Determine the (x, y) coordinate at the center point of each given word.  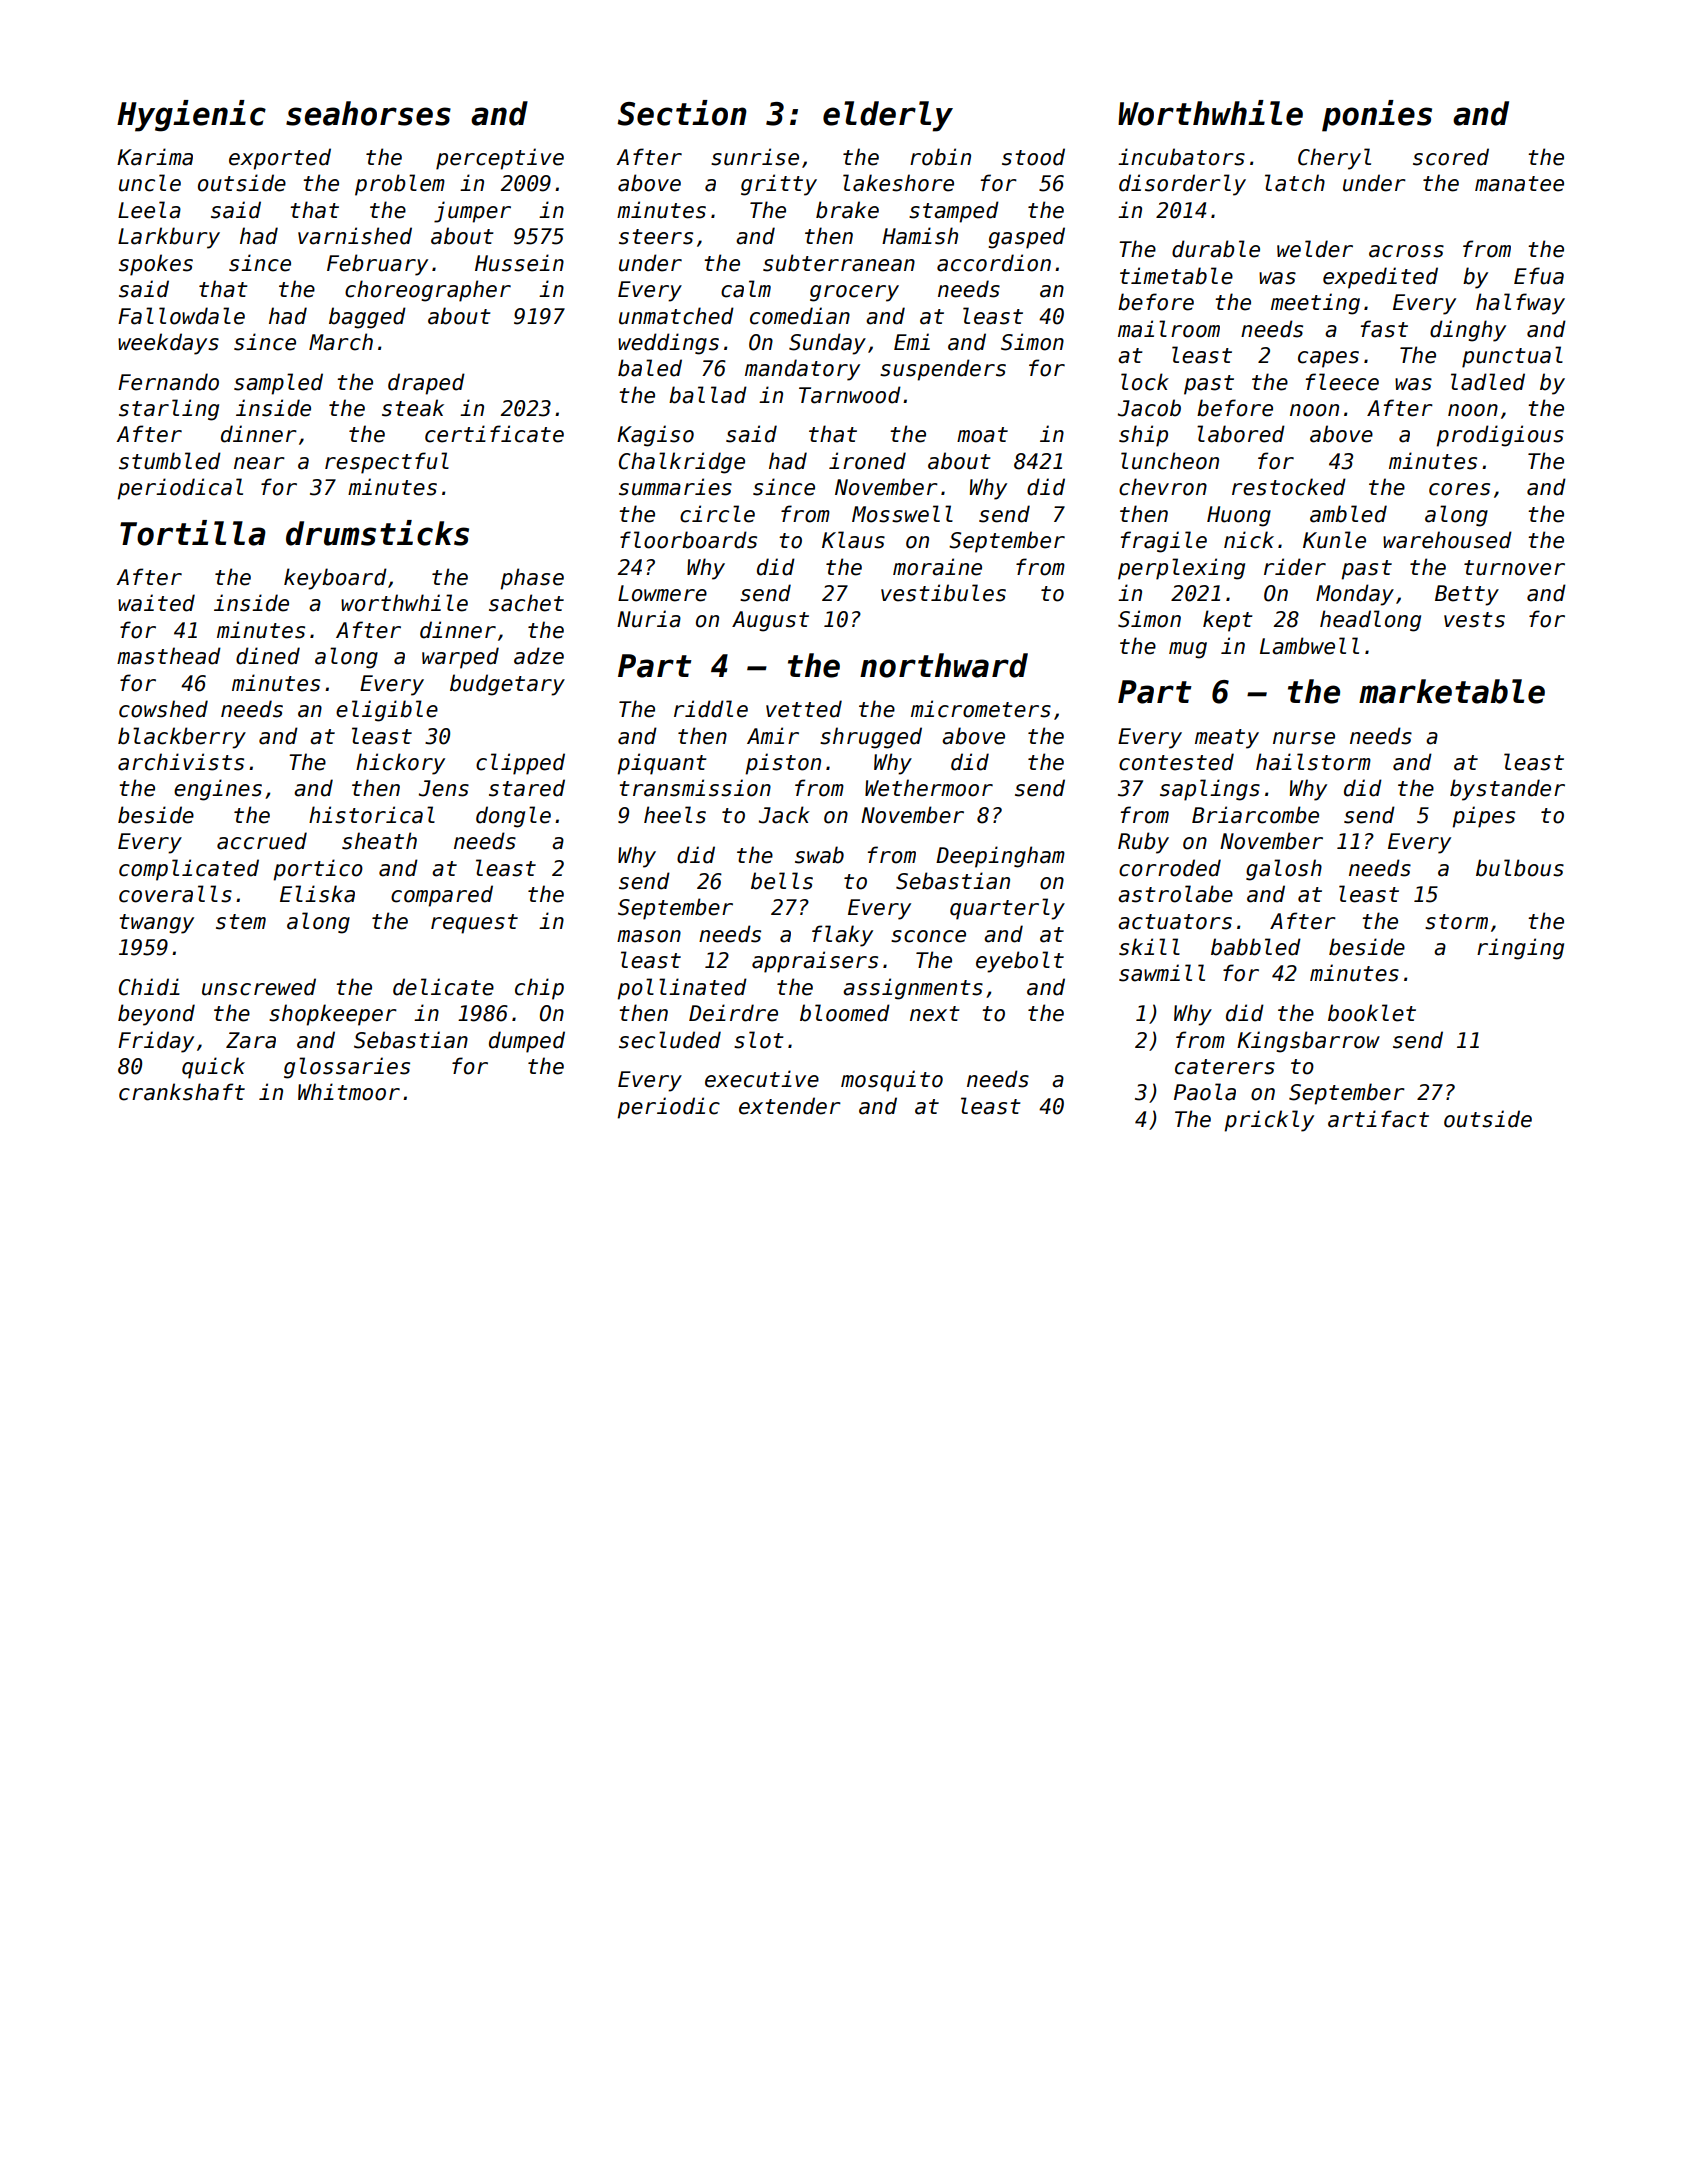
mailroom (1169, 329)
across (1406, 251)
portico (318, 870)
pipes (1483, 817)
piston (783, 764)
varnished (355, 236)
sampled (278, 384)
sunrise (755, 157)
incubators (1181, 157)
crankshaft (182, 1092)
